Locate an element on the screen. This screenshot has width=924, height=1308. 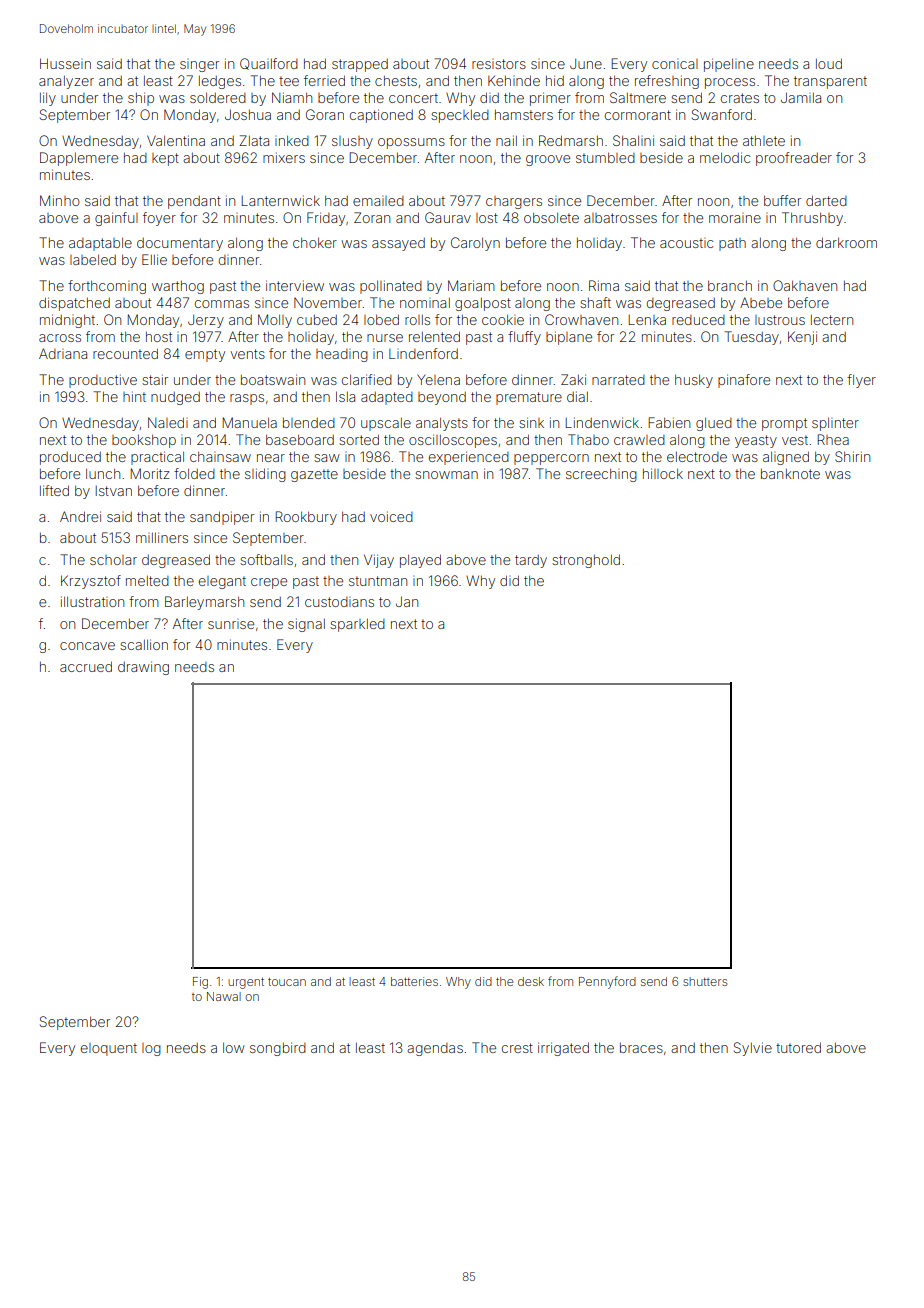
eloquent is located at coordinates (109, 1049).
